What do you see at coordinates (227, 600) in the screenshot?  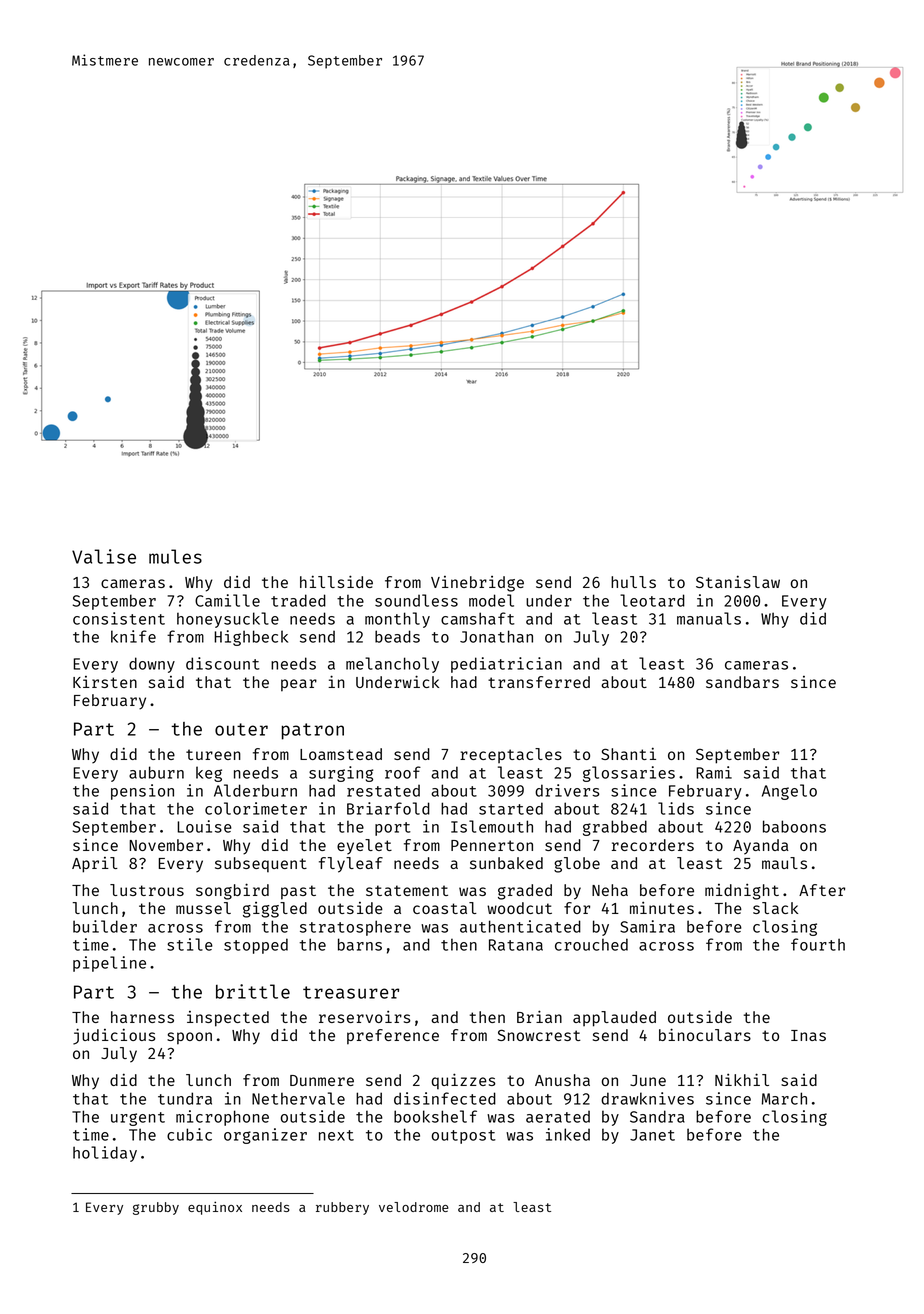 I see `Camille` at bounding box center [227, 600].
